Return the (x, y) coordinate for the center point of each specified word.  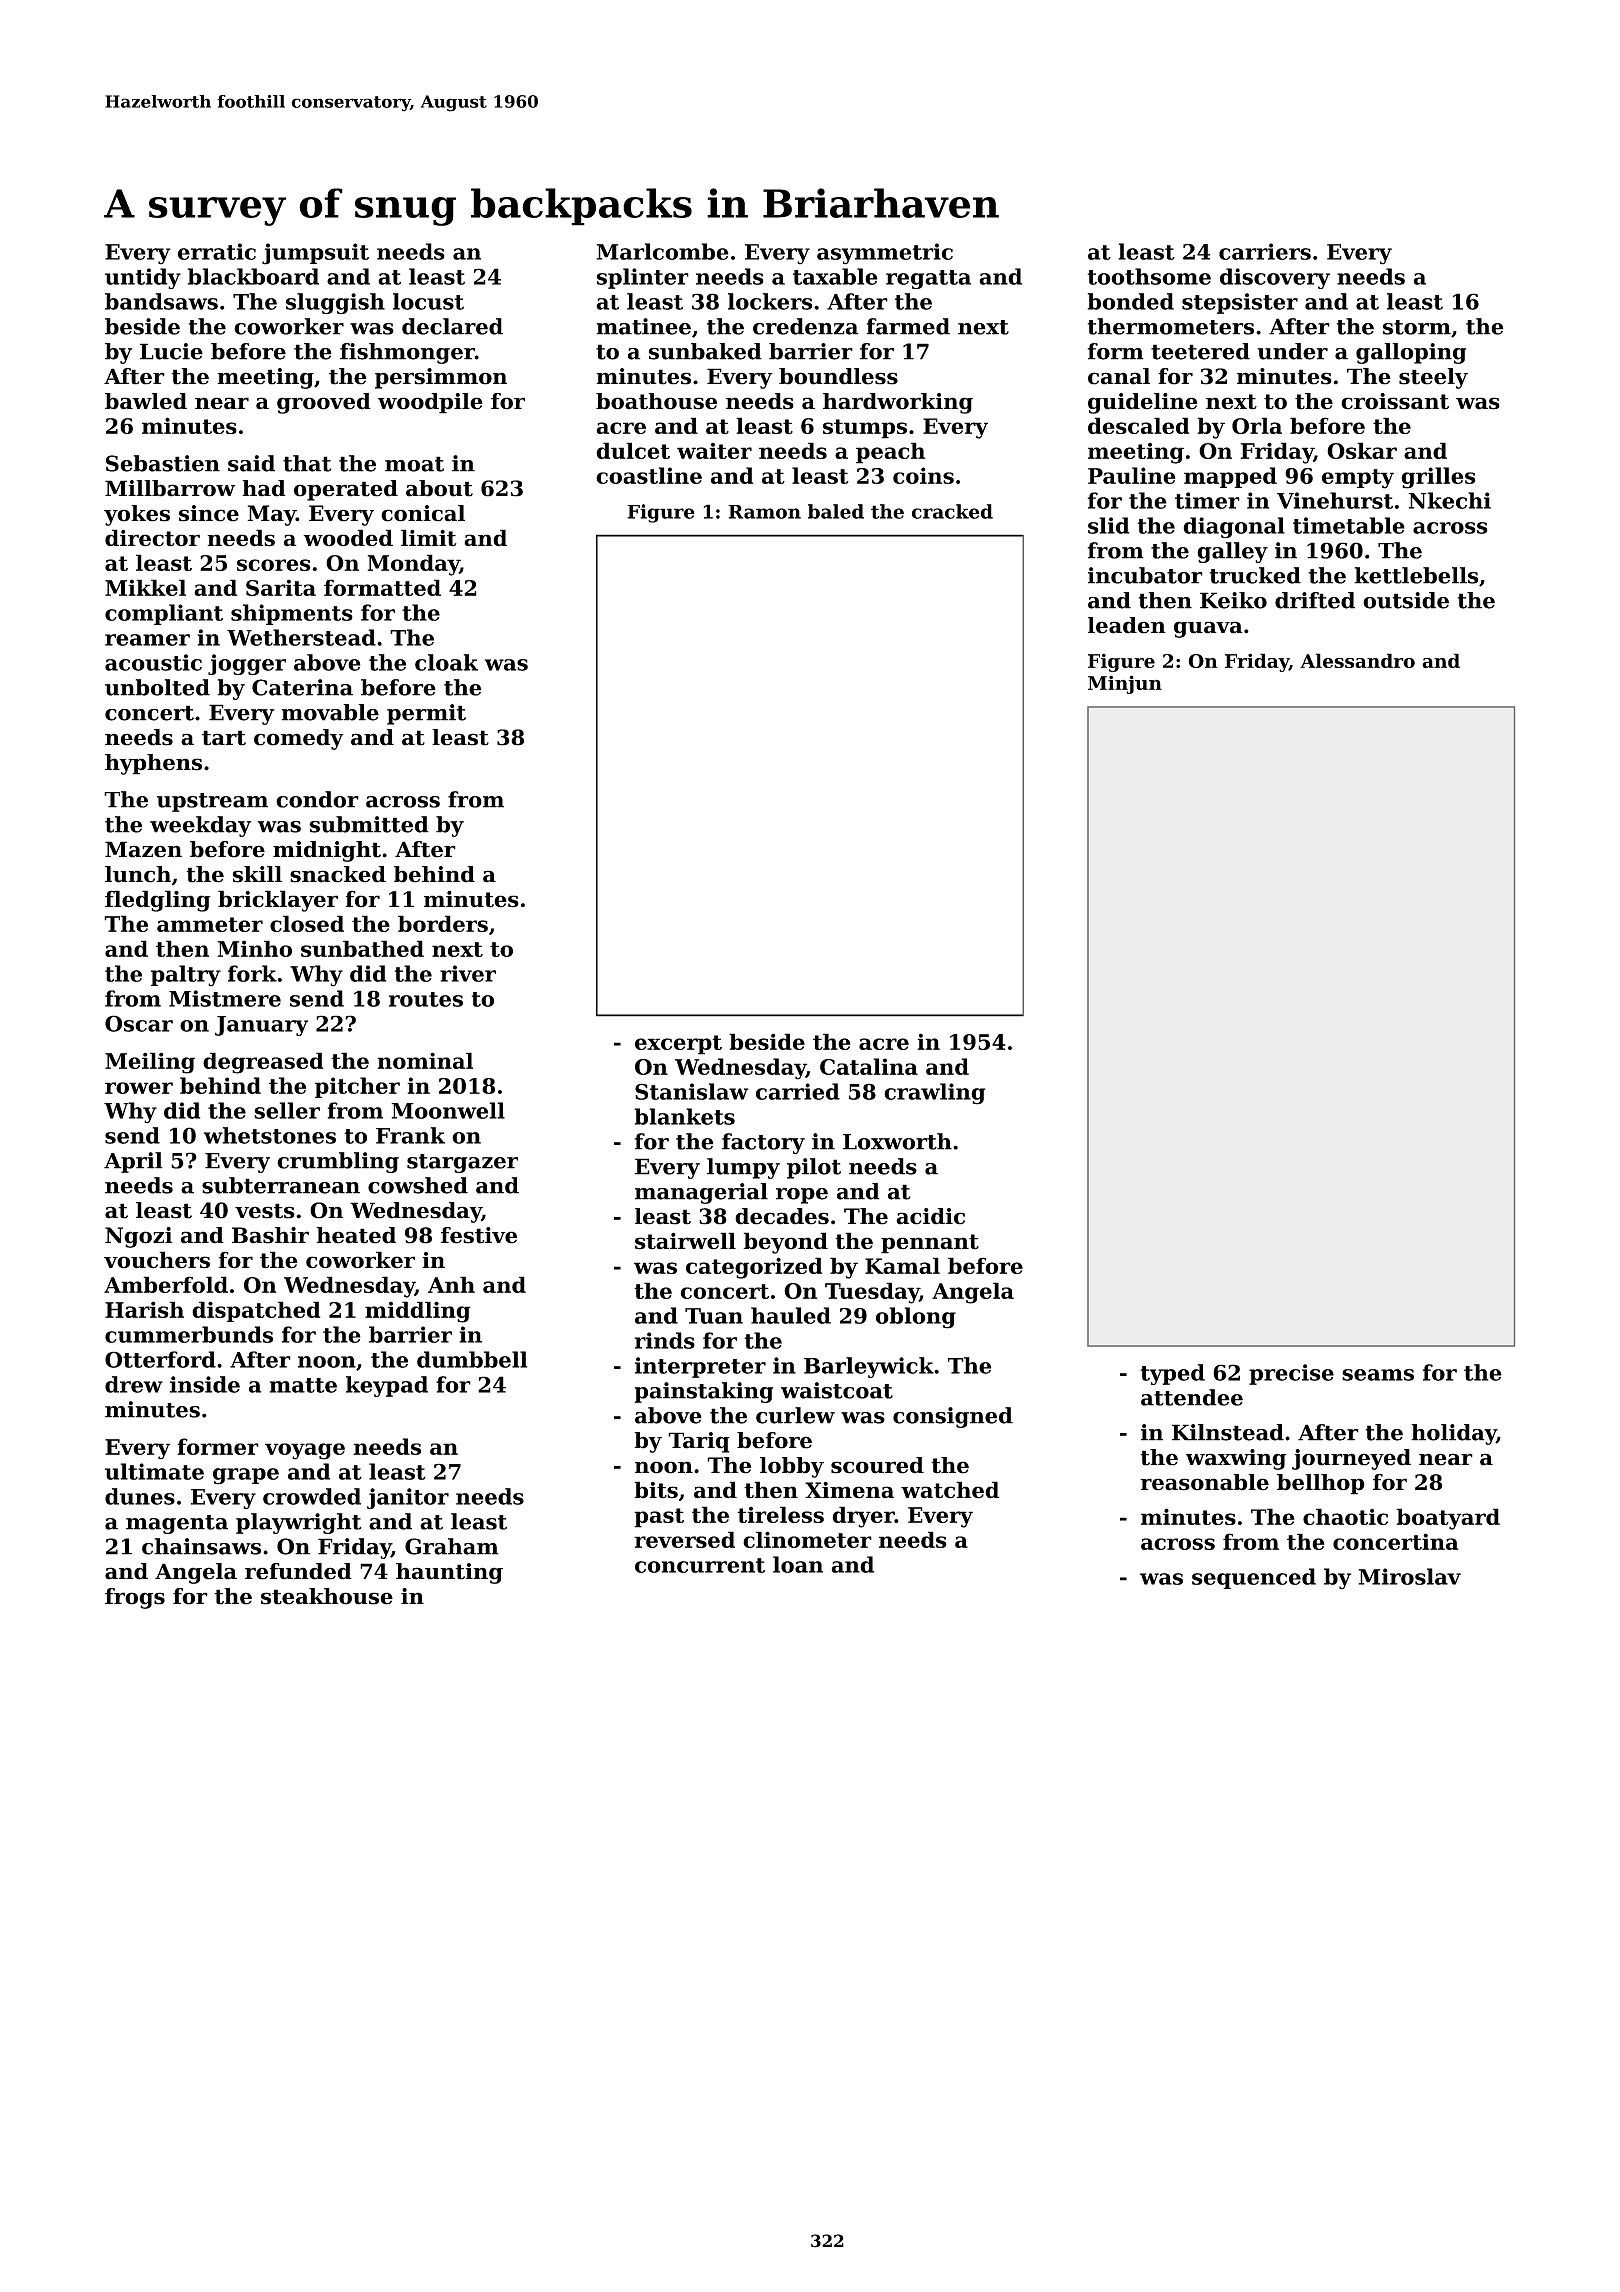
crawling (934, 1094)
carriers (1265, 251)
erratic (217, 251)
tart (224, 738)
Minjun (1125, 684)
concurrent (700, 1565)
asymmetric (885, 254)
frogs (135, 1598)
